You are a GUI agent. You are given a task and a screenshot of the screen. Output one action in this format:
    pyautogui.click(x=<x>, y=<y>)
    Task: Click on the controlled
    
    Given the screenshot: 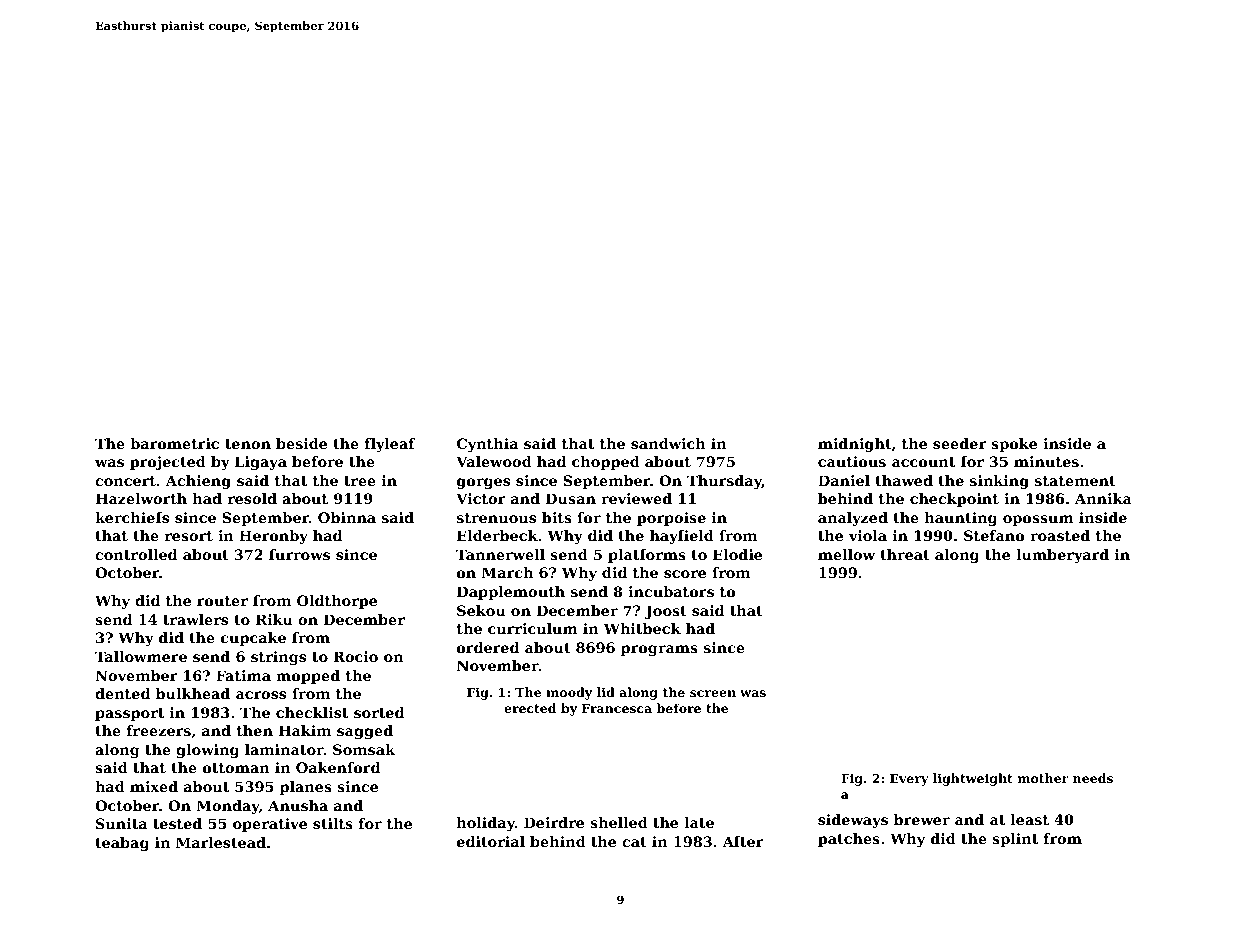 What is the action you would take?
    pyautogui.click(x=136, y=554)
